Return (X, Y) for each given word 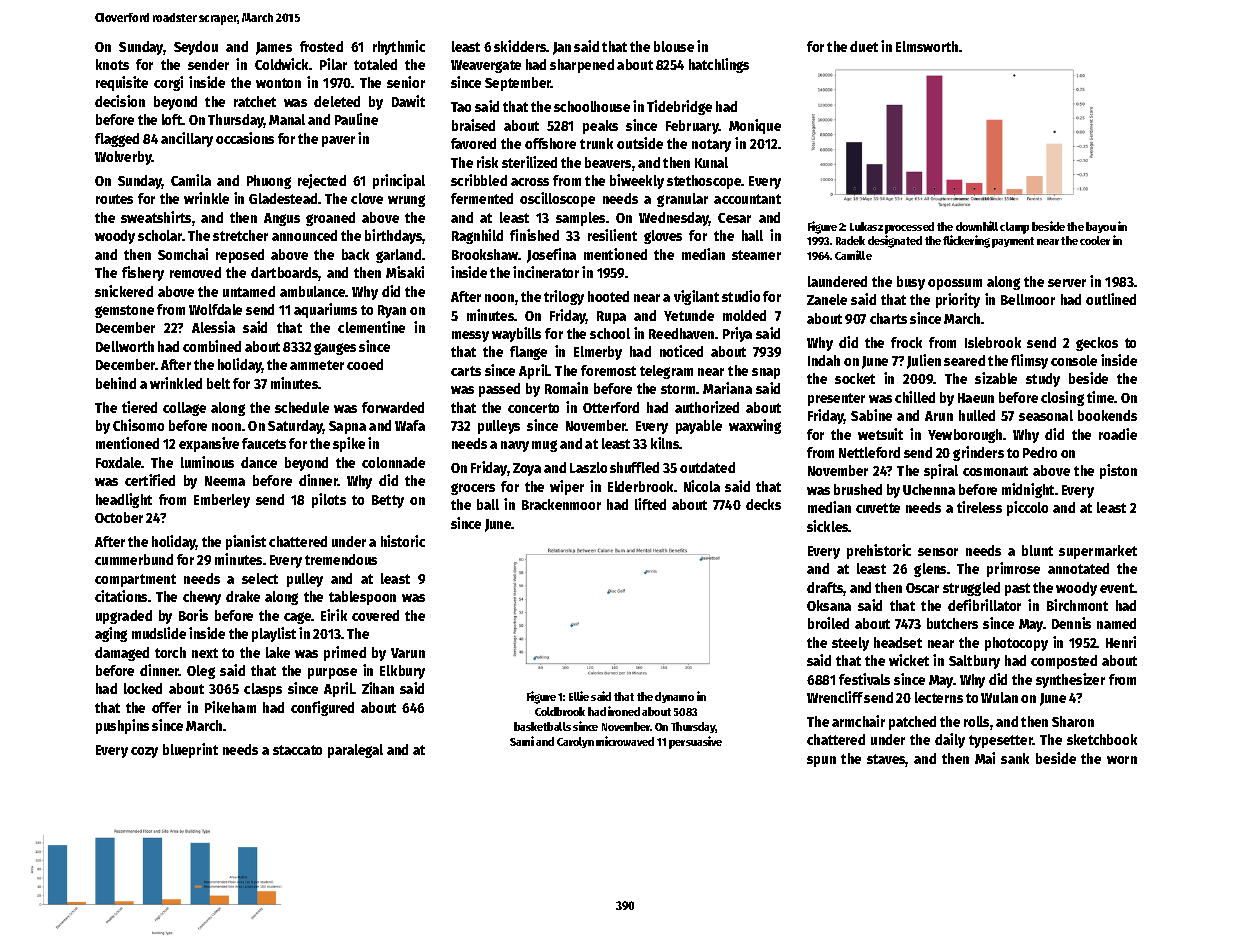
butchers (952, 623)
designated (895, 241)
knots (112, 64)
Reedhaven (681, 333)
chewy (202, 598)
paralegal (355, 751)
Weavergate (486, 66)
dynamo (674, 697)
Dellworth (125, 346)
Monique (755, 126)
